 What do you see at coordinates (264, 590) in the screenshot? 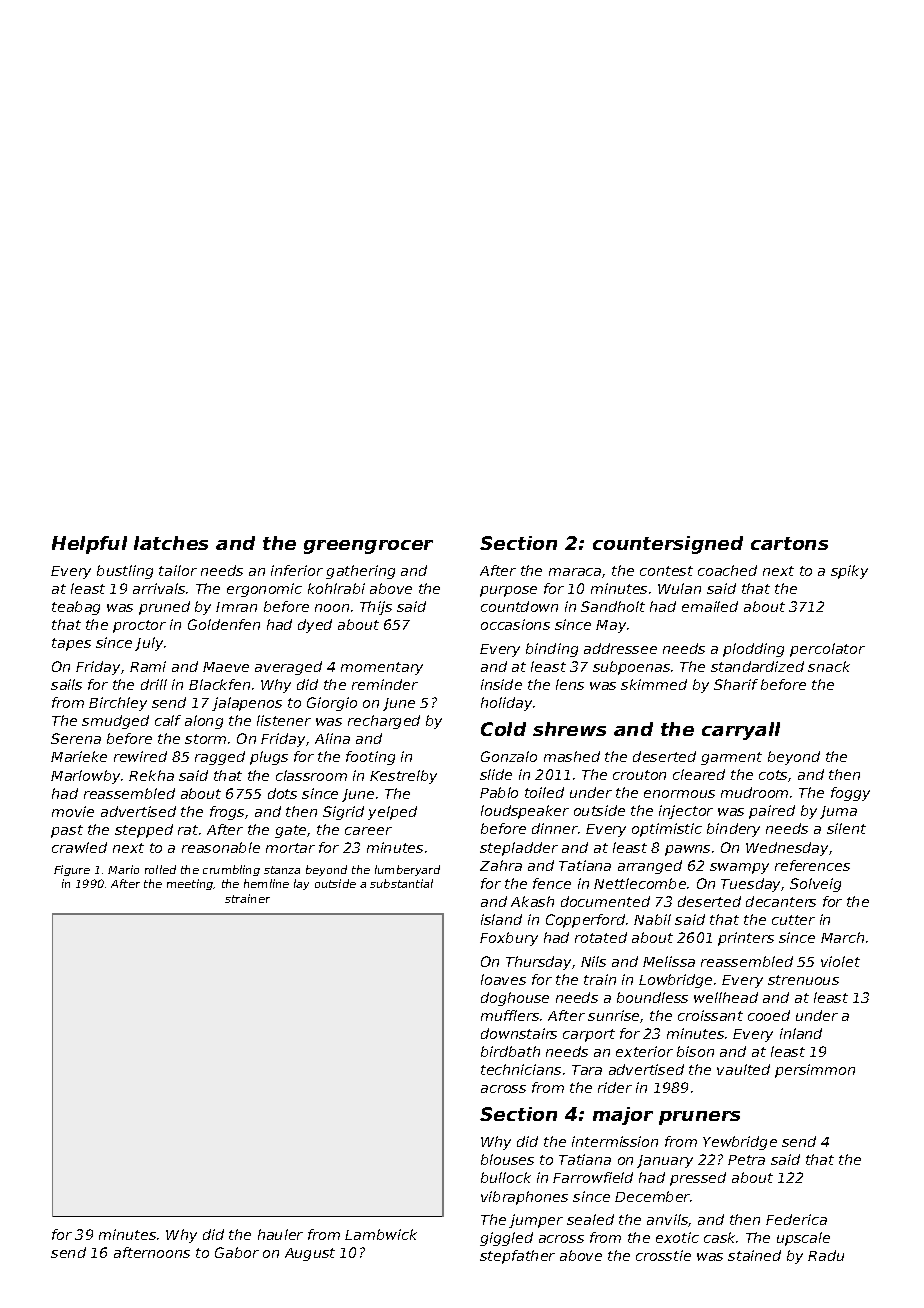
I see `ergonomic` at bounding box center [264, 590].
